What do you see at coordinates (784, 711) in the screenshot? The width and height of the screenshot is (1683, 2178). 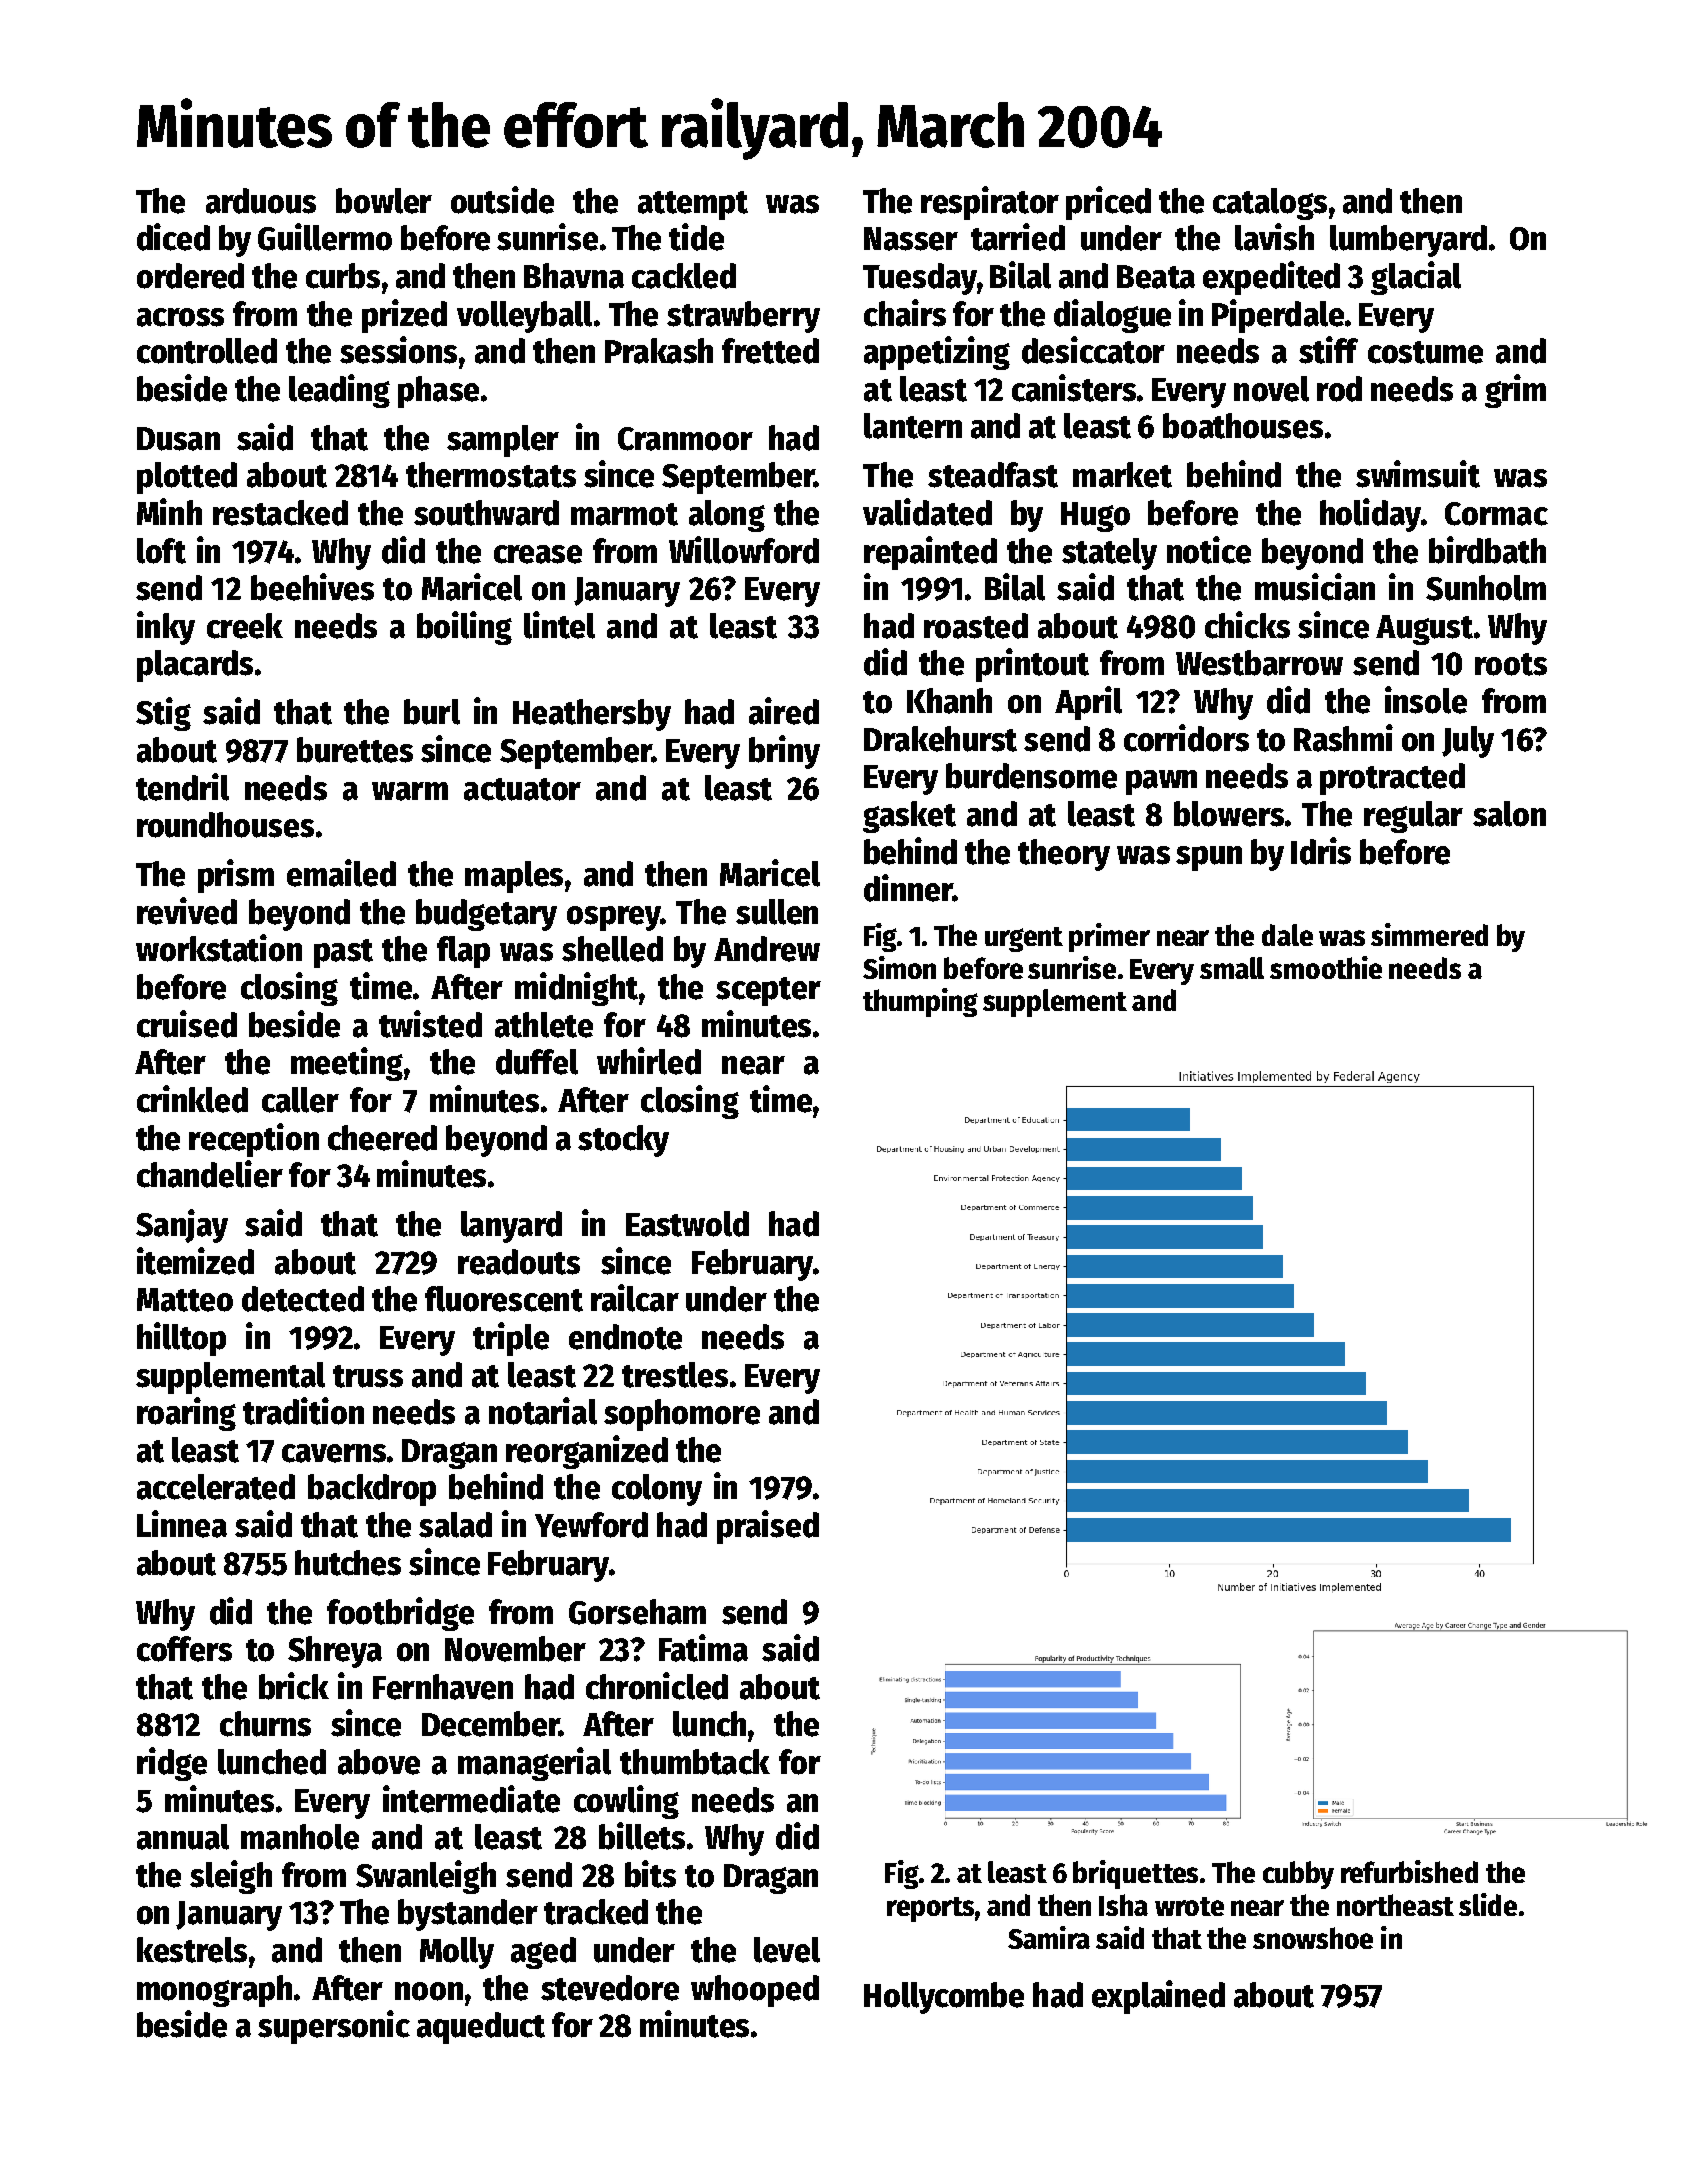 I see `aired` at bounding box center [784, 711].
